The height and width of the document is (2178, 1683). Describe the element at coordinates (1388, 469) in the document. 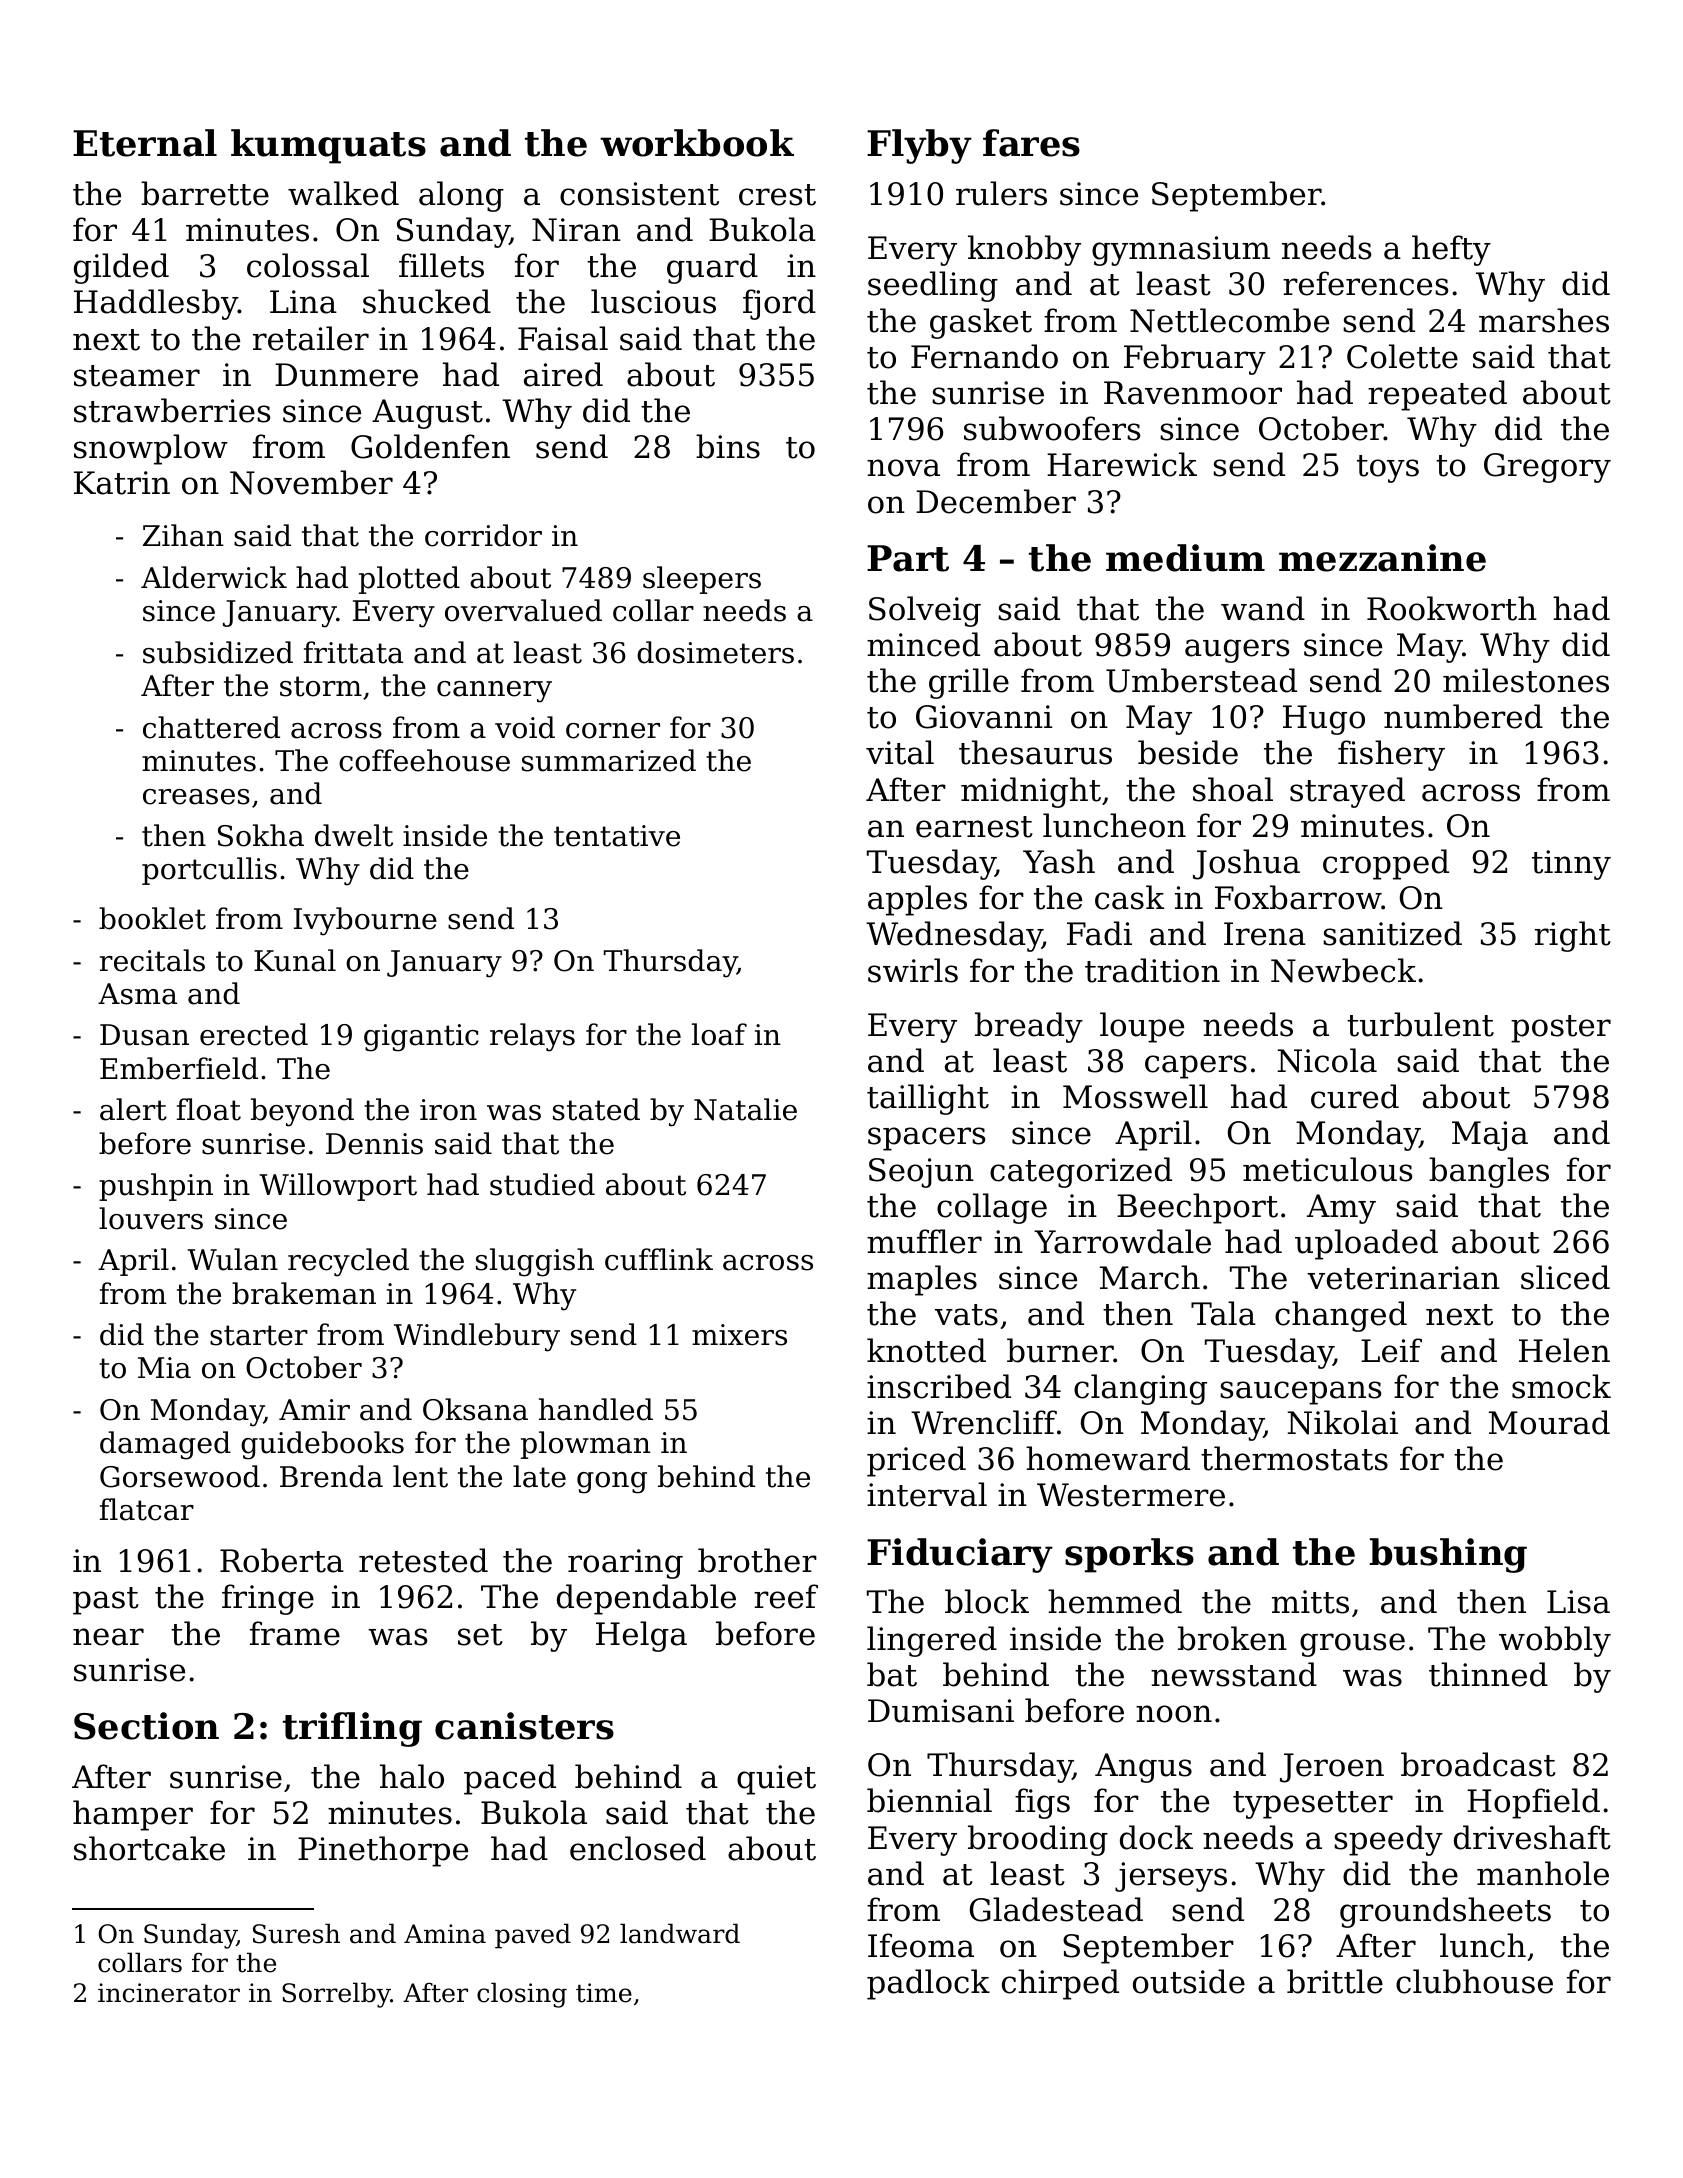

I see `toys` at that location.
